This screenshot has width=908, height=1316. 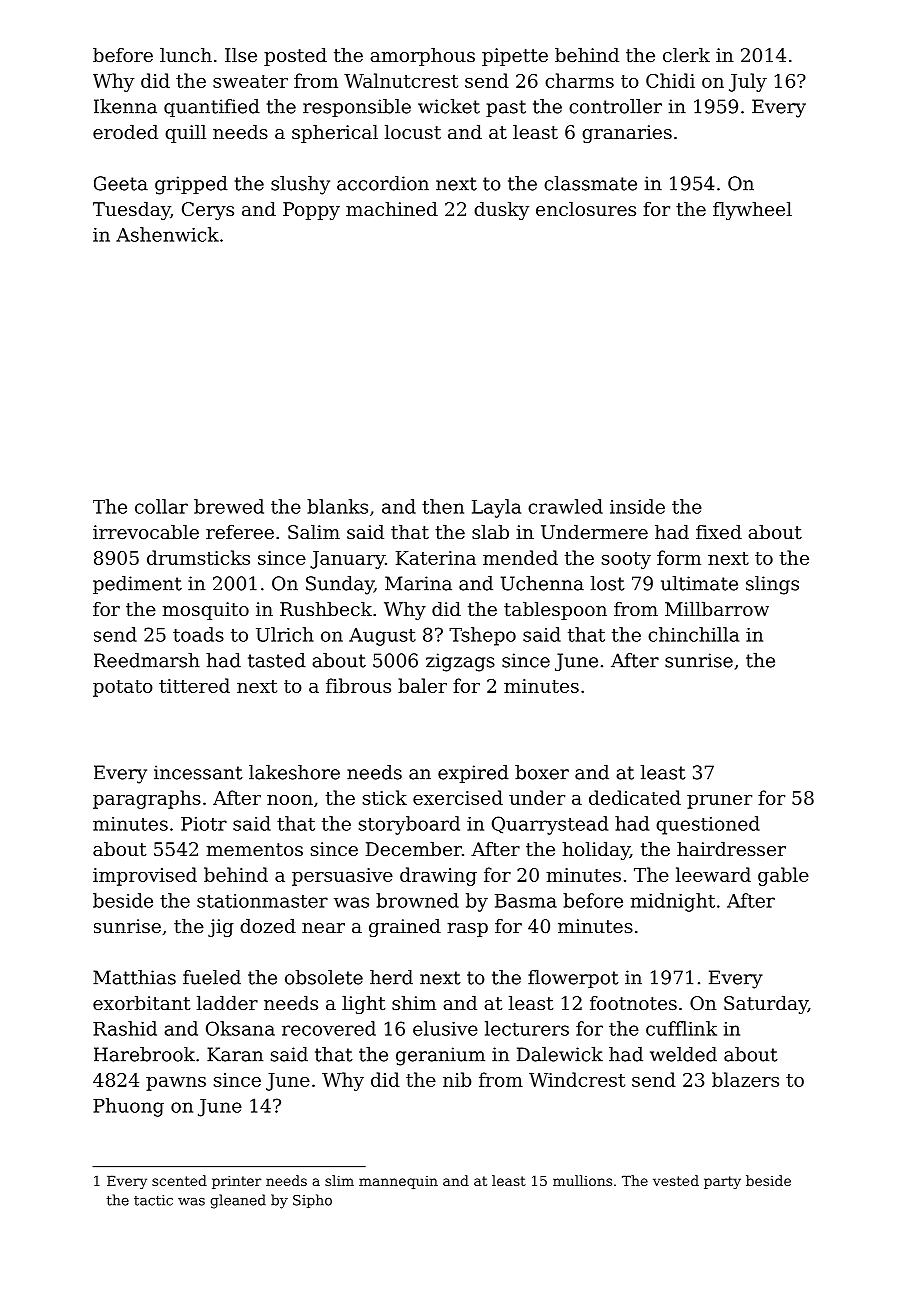 I want to click on pruner, so click(x=719, y=802).
